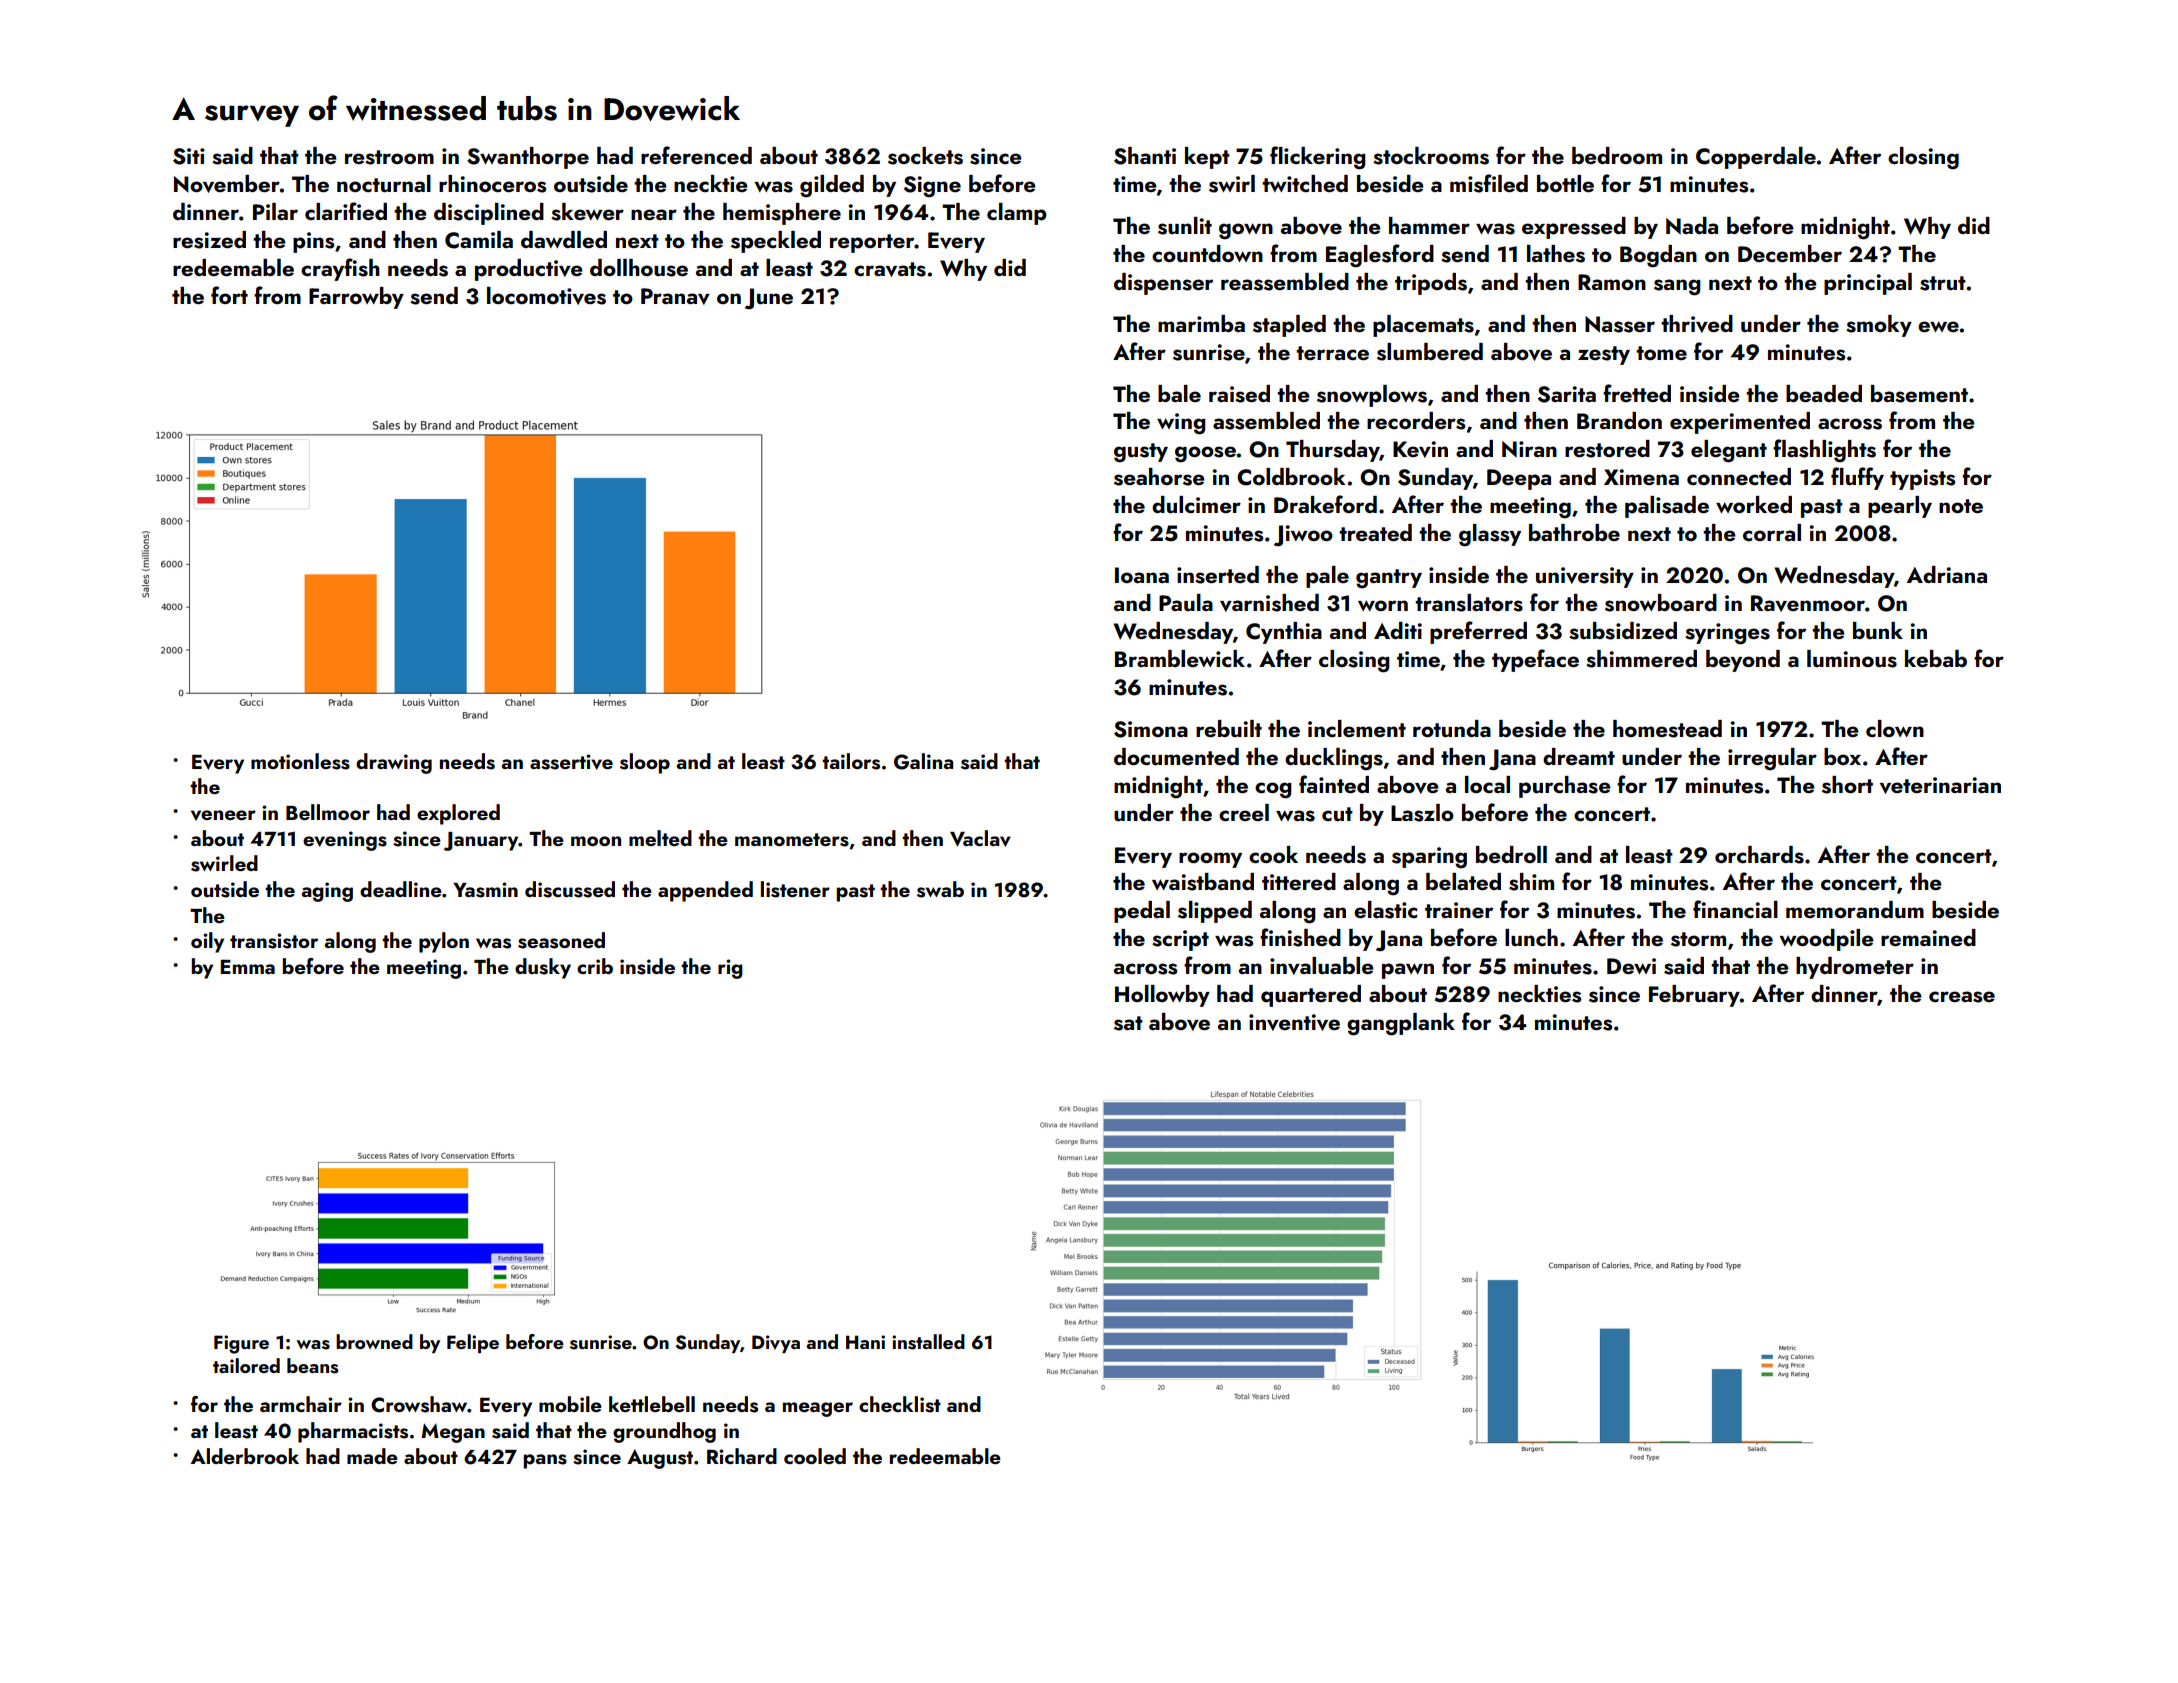  Describe the element at coordinates (1162, 996) in the screenshot. I see `Hollowby` at that location.
